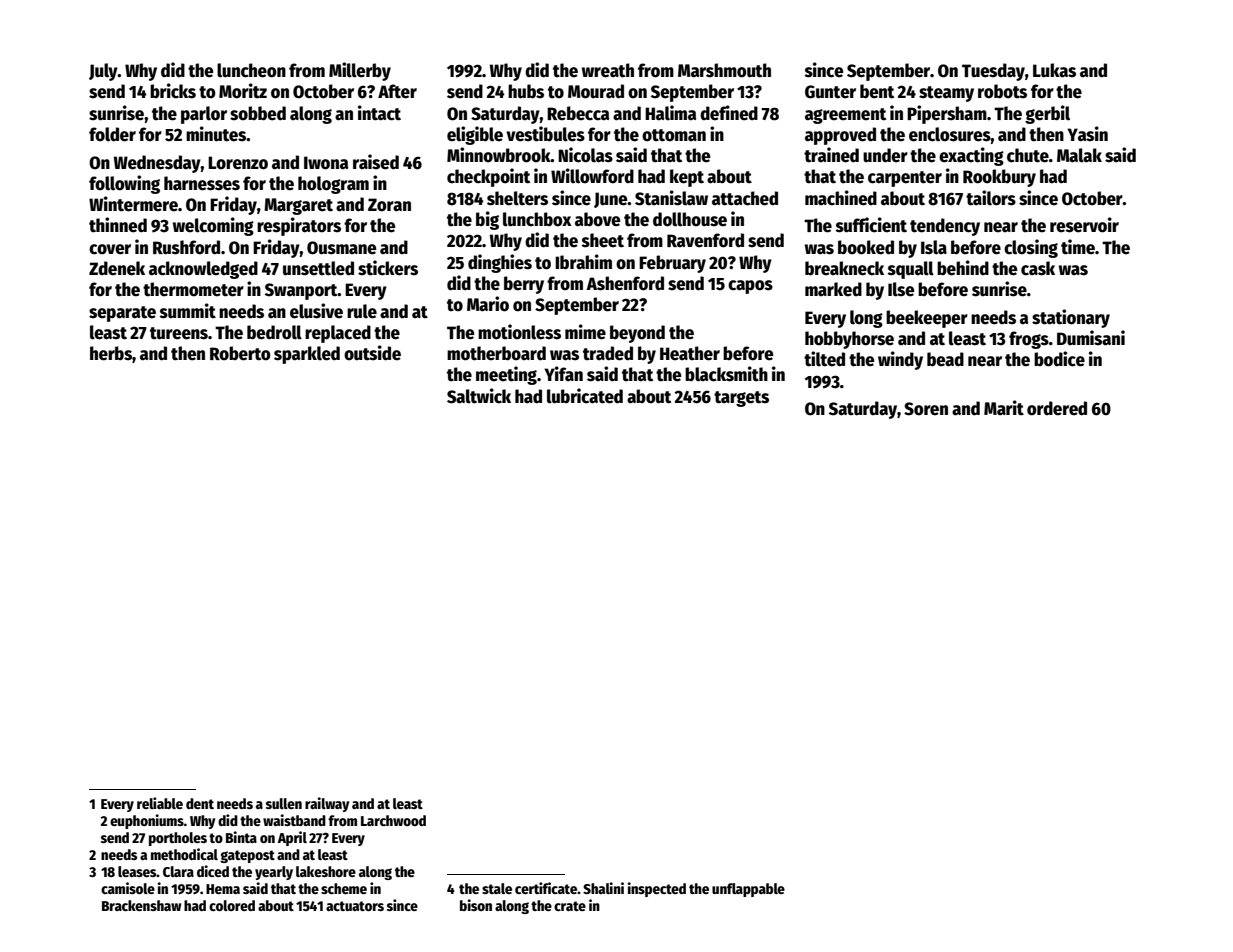  I want to click on Saltwick, so click(479, 396).
